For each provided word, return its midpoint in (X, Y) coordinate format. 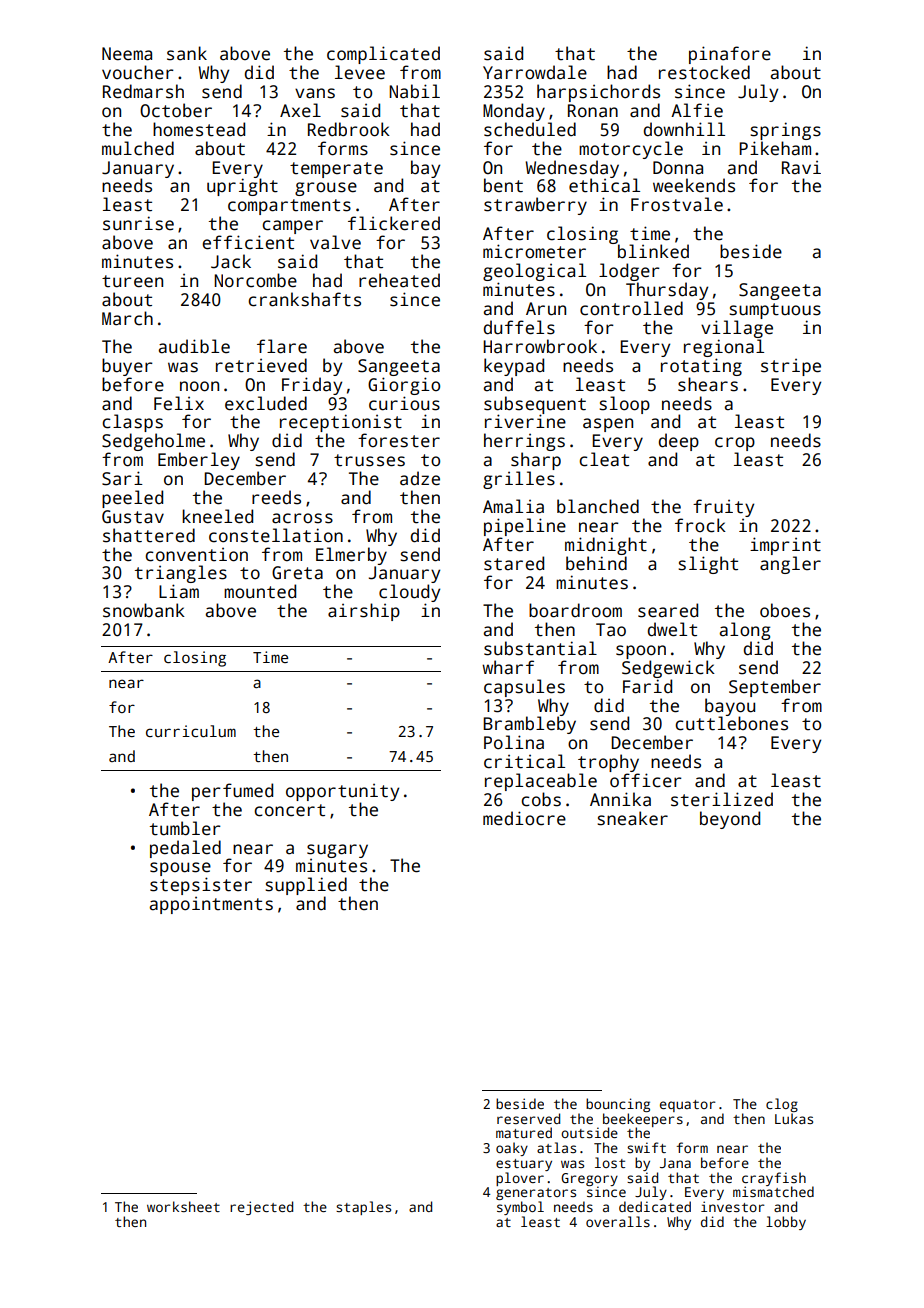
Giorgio (404, 386)
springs (785, 131)
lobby (786, 1223)
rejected (261, 1208)
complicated (383, 55)
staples (363, 1208)
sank (187, 53)
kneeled (217, 516)
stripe (791, 367)
